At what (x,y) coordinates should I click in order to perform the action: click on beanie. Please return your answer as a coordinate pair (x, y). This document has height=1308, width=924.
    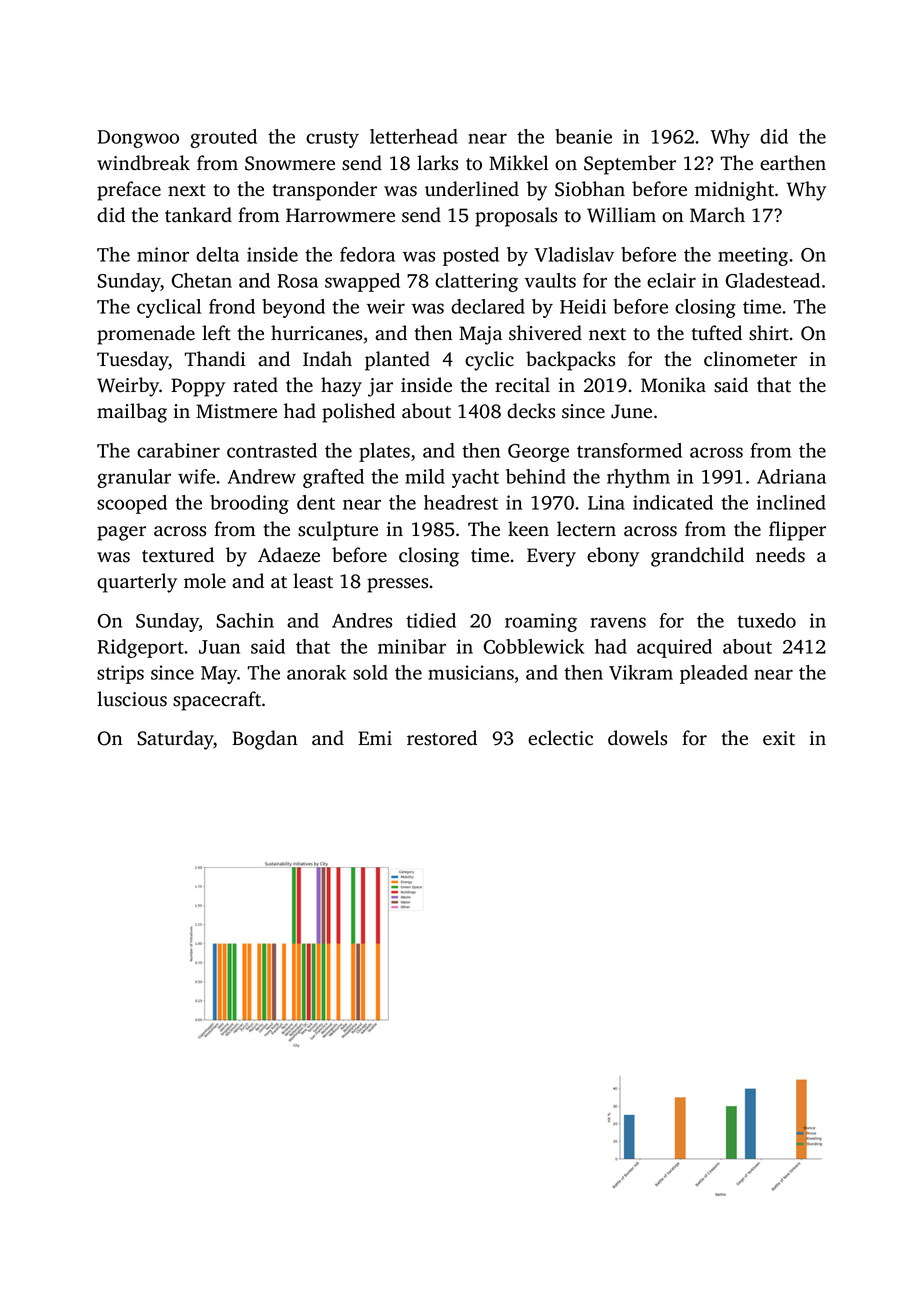
    Looking at the image, I should click on (583, 136).
